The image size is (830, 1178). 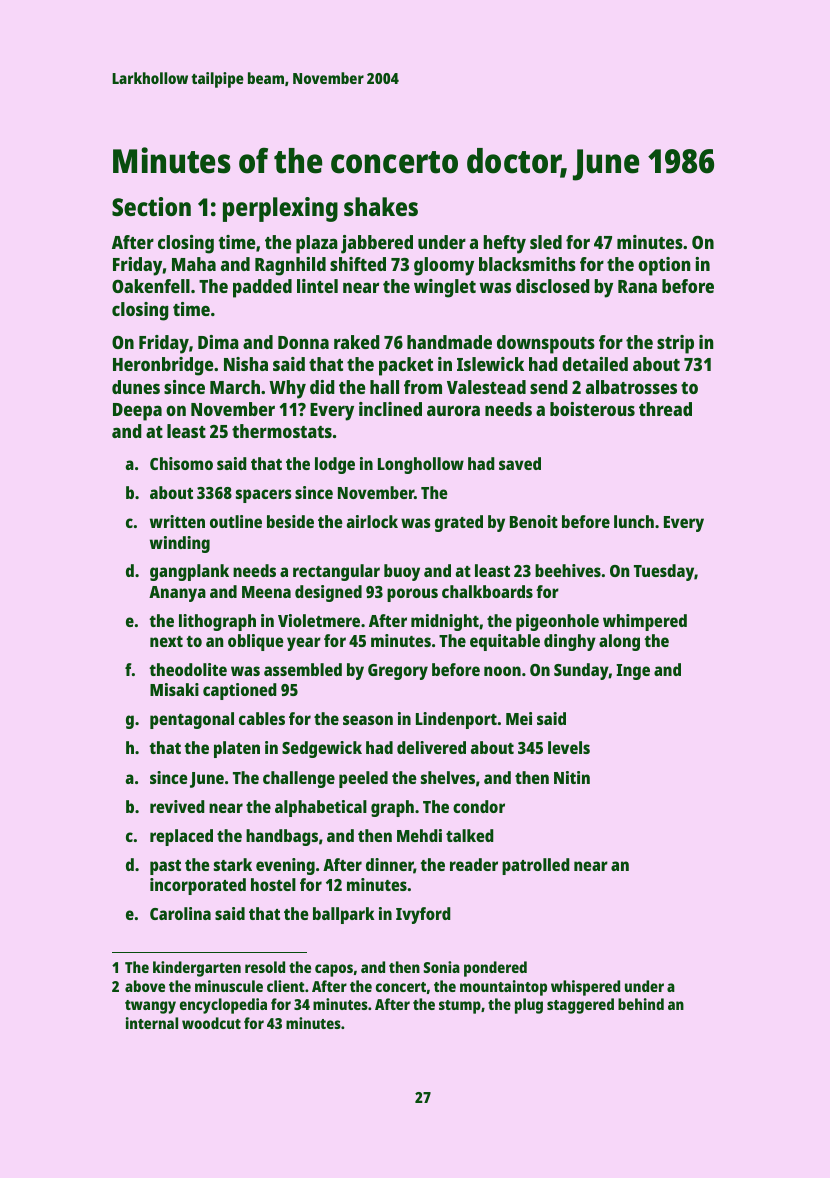 I want to click on Misaki, so click(x=174, y=689).
